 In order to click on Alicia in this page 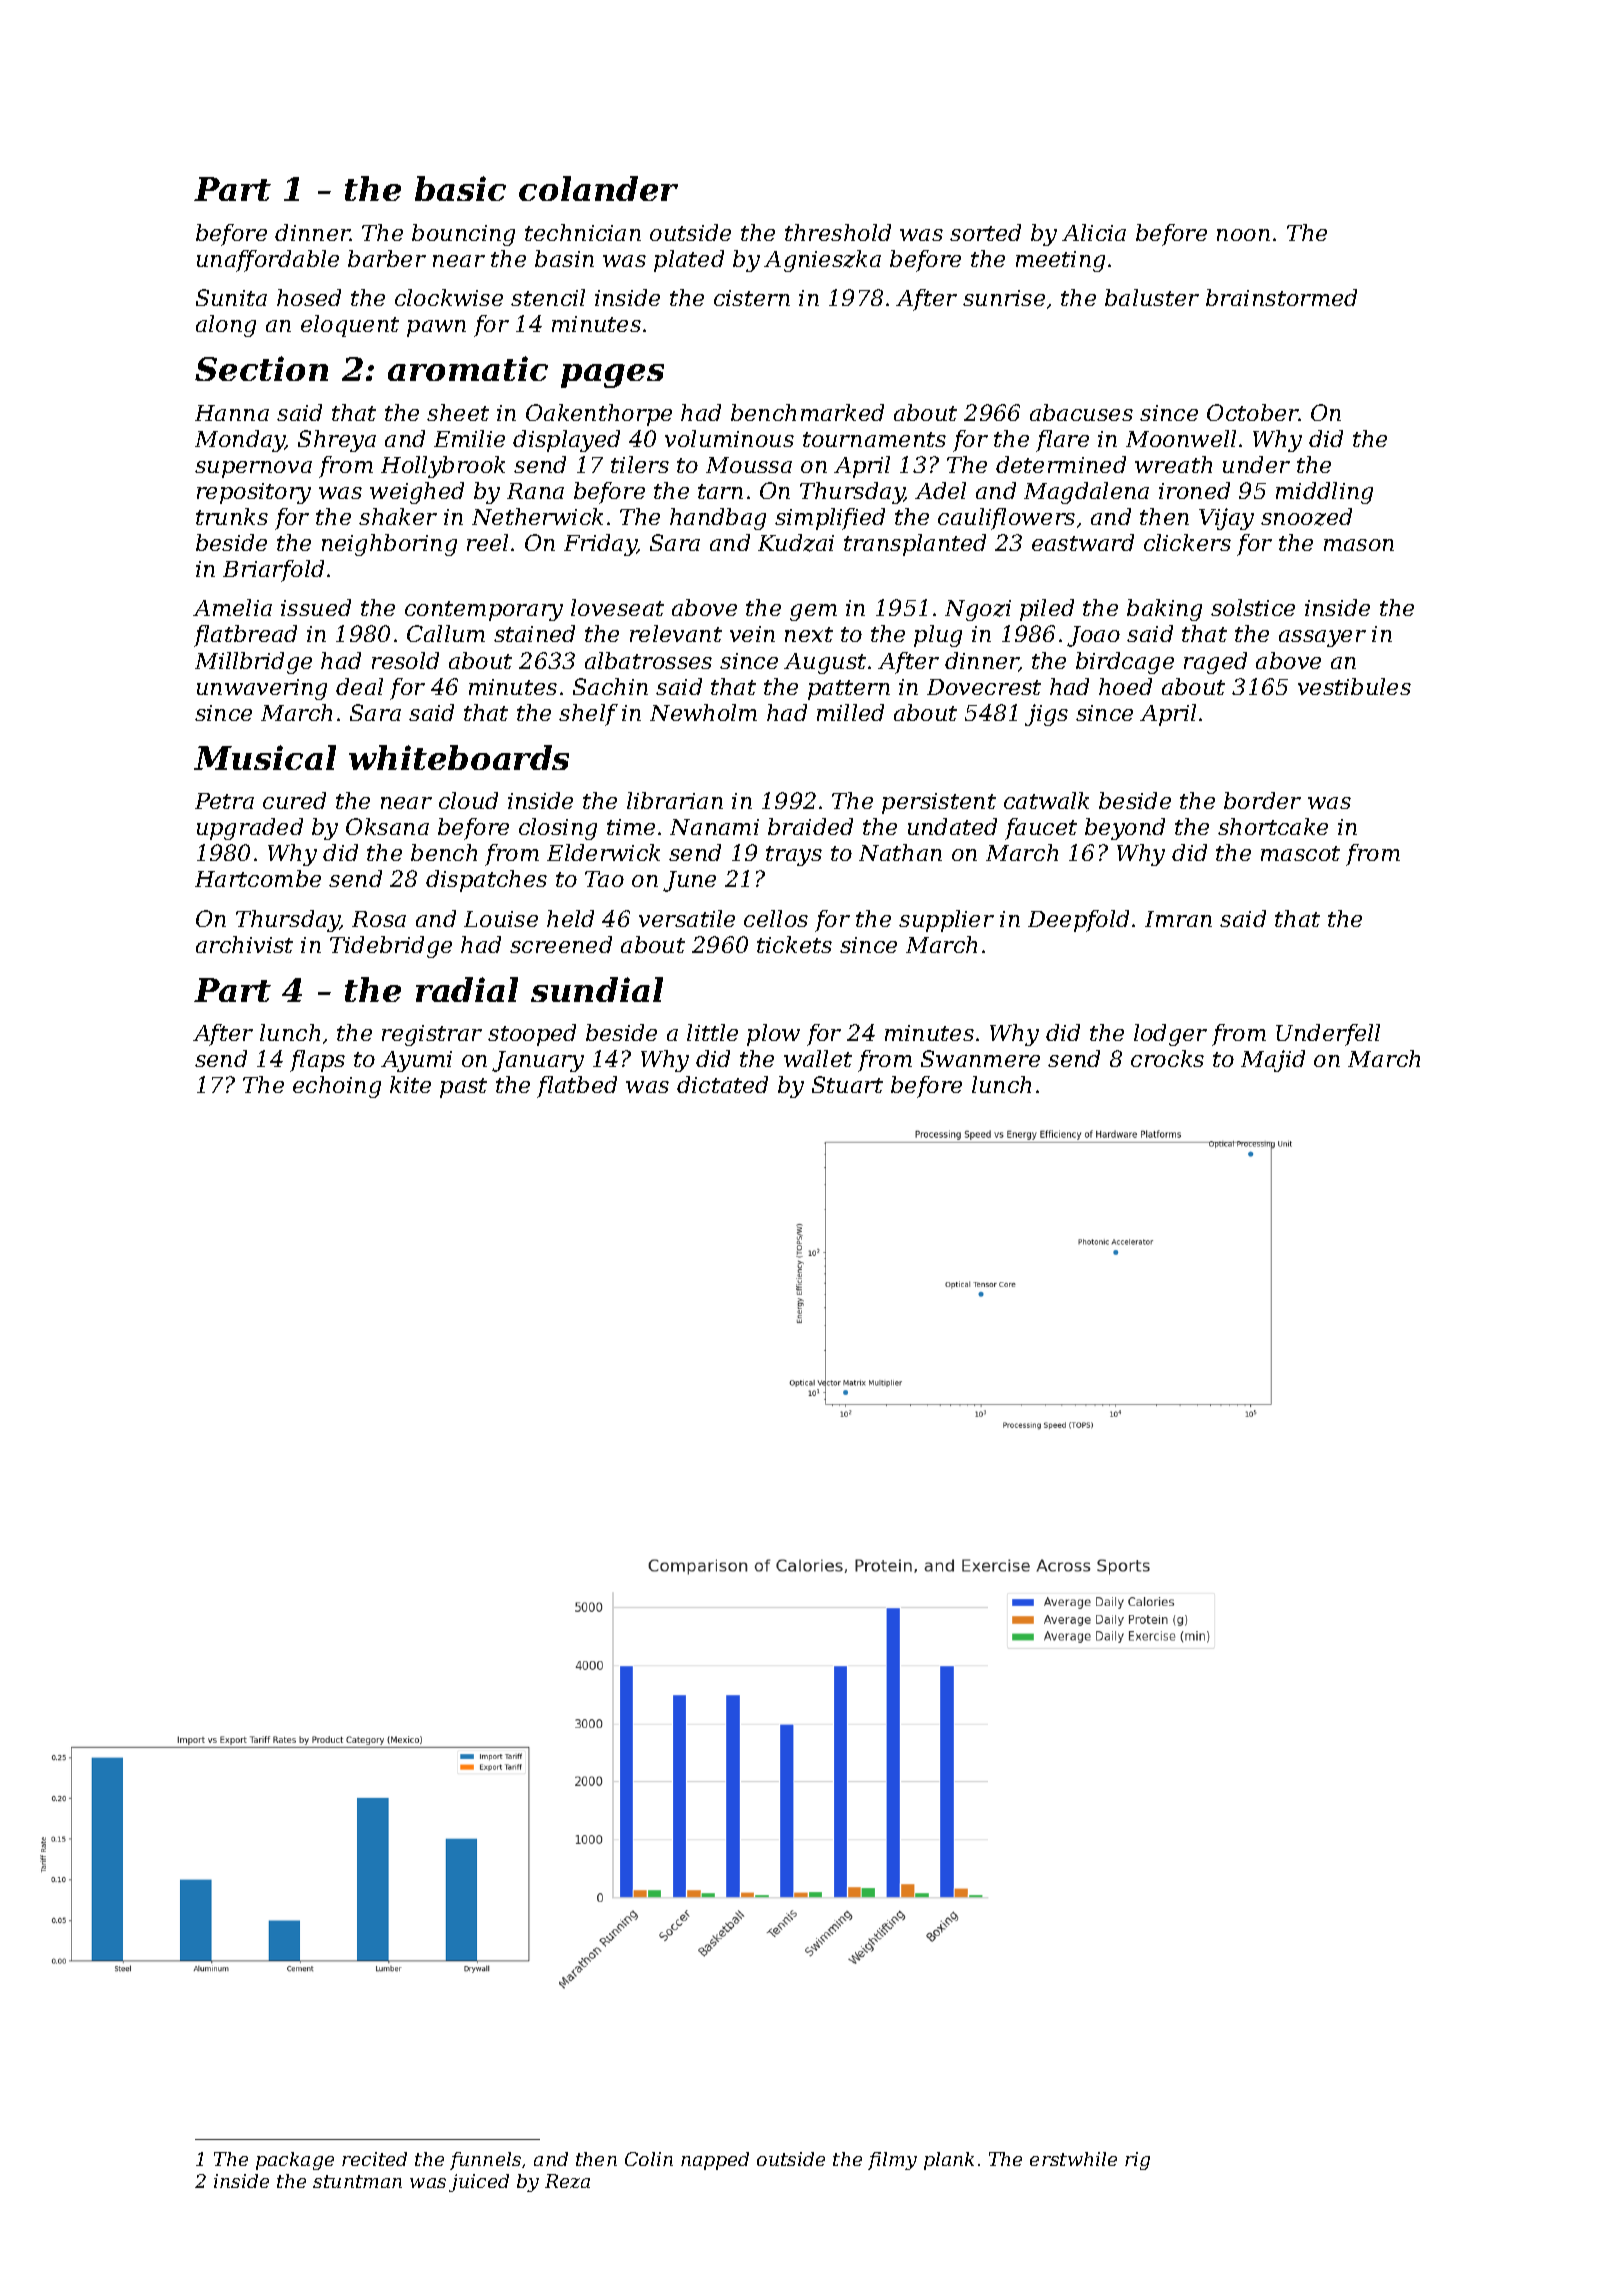, I will do `click(1094, 232)`.
